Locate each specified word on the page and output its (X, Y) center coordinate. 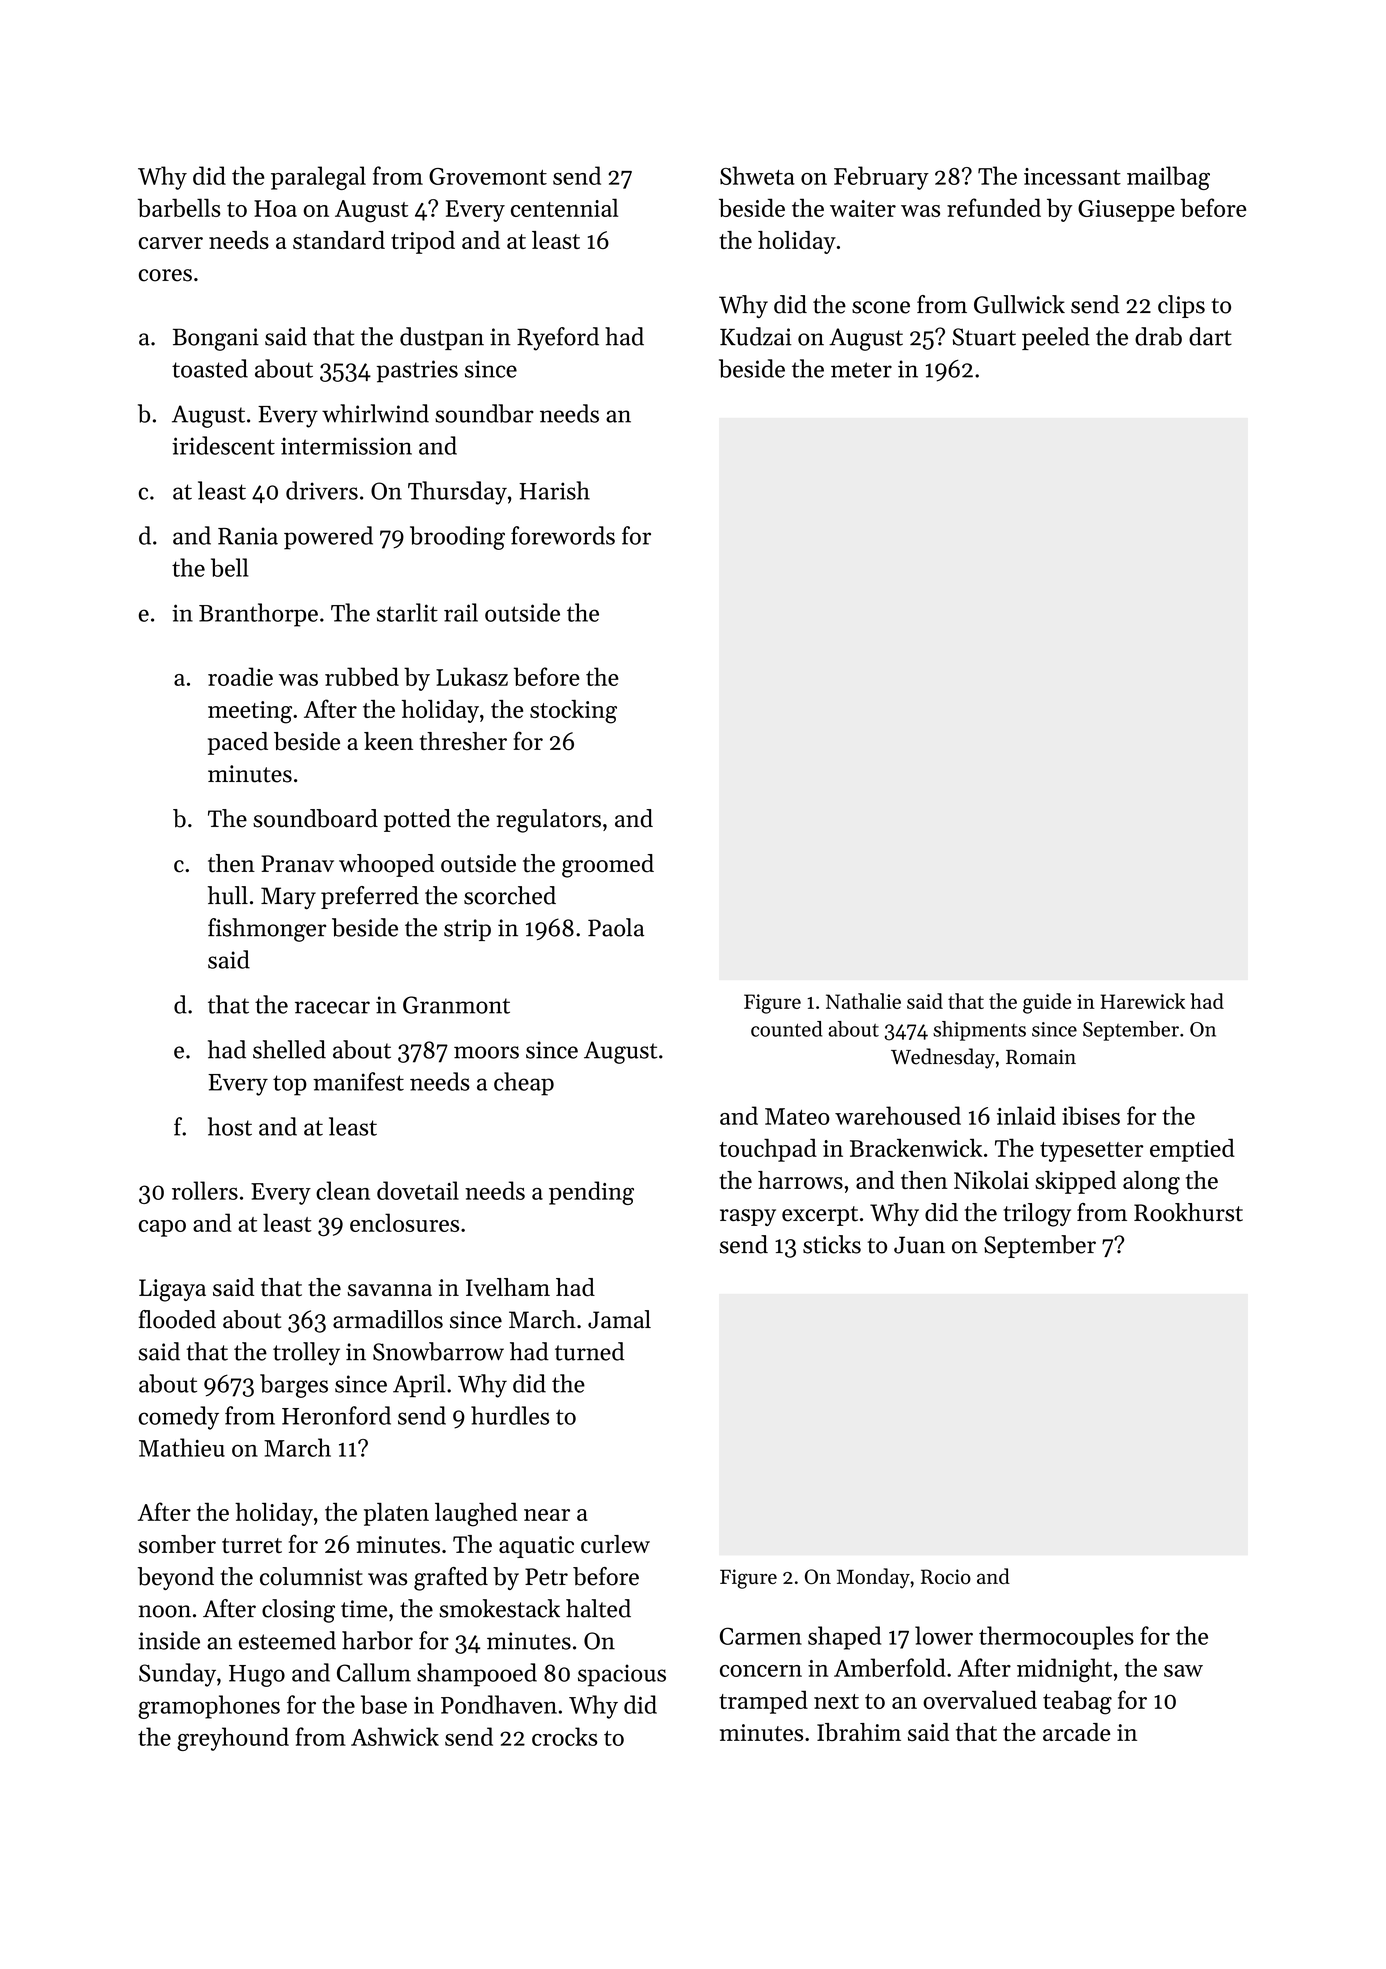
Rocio (946, 1576)
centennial (564, 207)
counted (786, 1029)
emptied (1192, 1150)
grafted (451, 1579)
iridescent (223, 445)
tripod (423, 242)
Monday (873, 1578)
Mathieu (182, 1447)
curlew (615, 1544)
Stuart (984, 337)
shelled (289, 1049)
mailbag (1168, 178)
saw (1183, 1671)
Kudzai (756, 336)
